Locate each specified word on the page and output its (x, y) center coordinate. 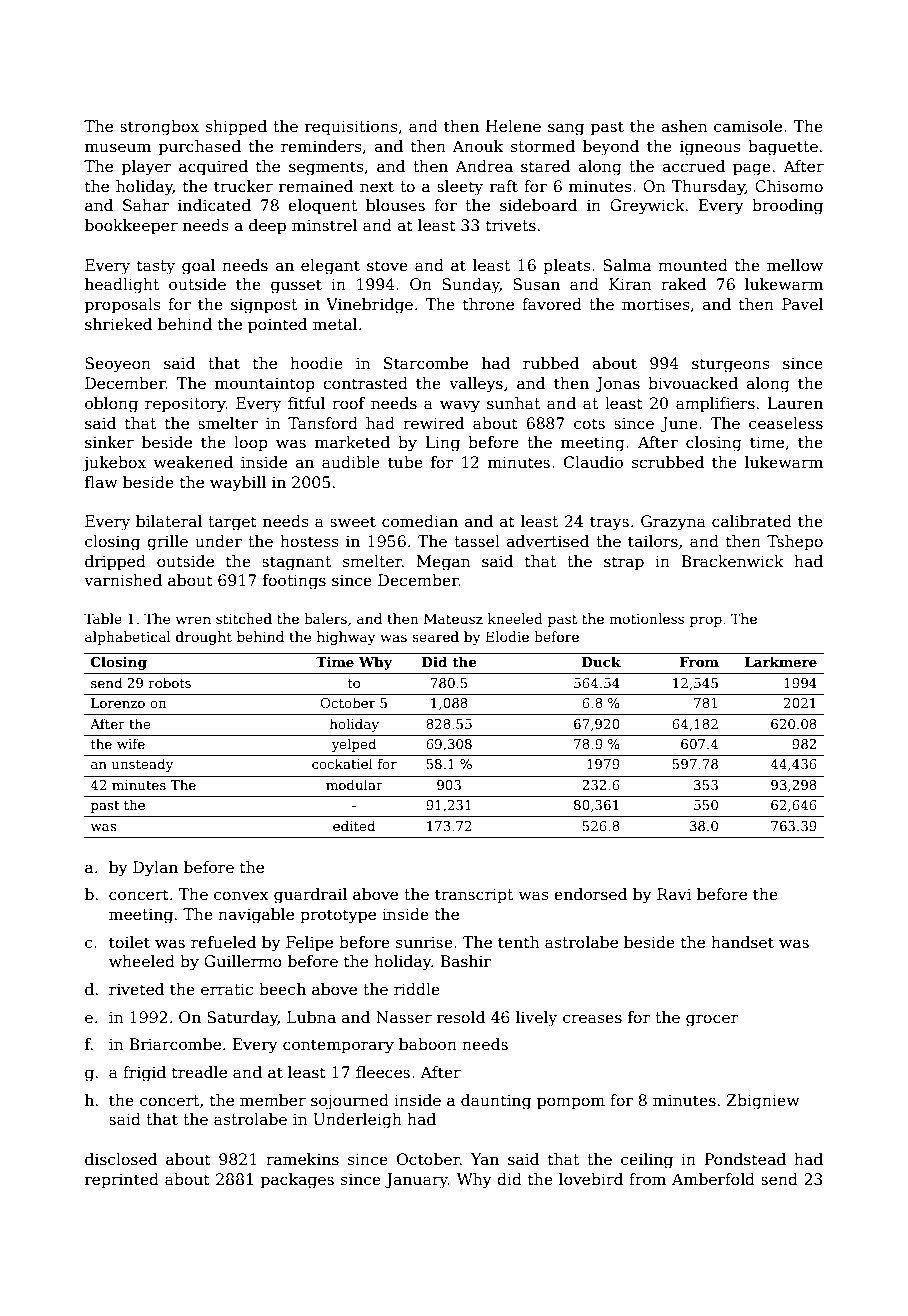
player (146, 168)
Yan (485, 1159)
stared (545, 166)
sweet (353, 522)
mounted (693, 265)
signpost (264, 306)
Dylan (155, 869)
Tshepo (795, 542)
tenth (519, 942)
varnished (123, 580)
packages (297, 1181)
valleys (476, 385)
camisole (748, 126)
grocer (712, 1020)
